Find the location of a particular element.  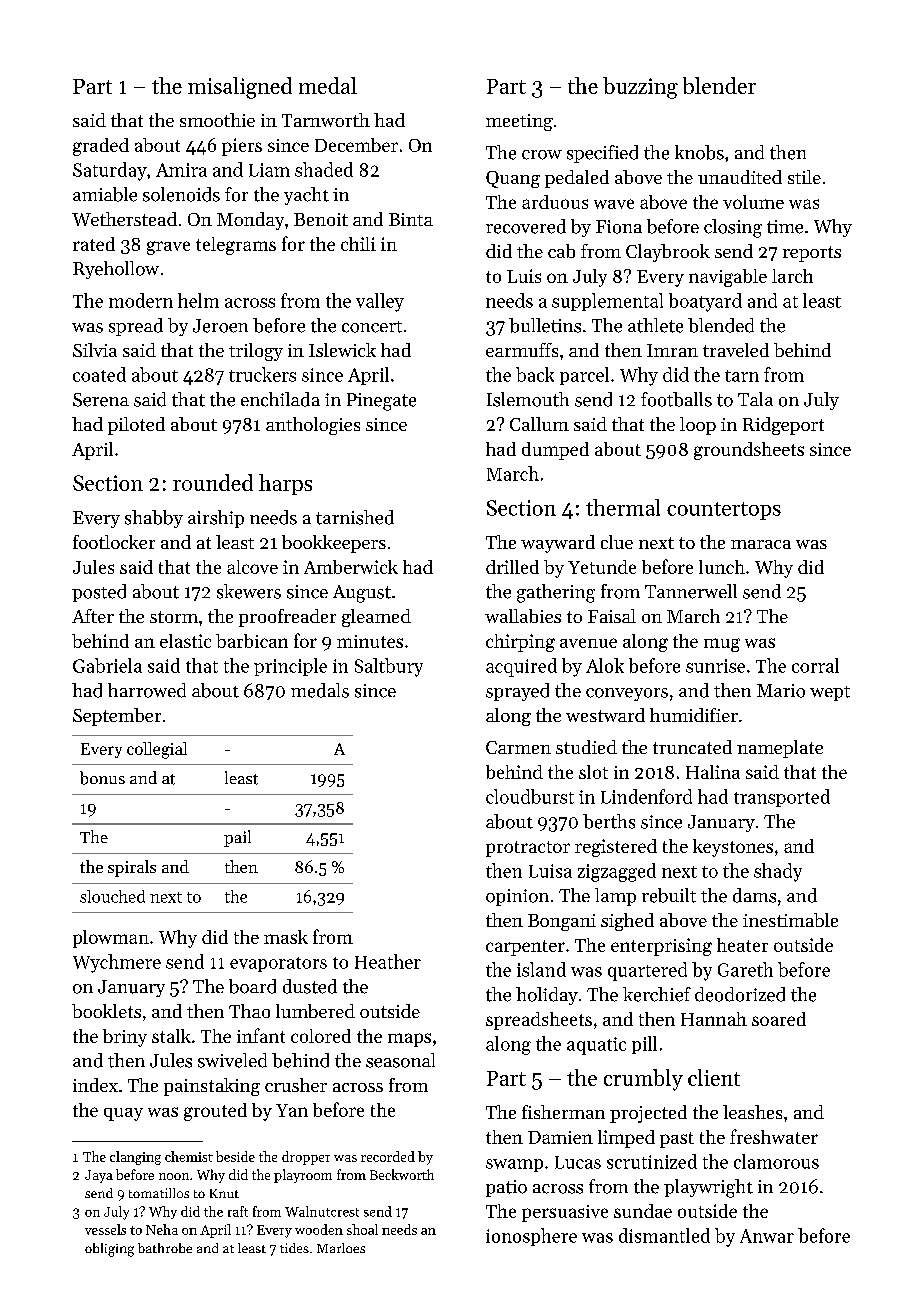

keystones is located at coordinates (733, 848).
